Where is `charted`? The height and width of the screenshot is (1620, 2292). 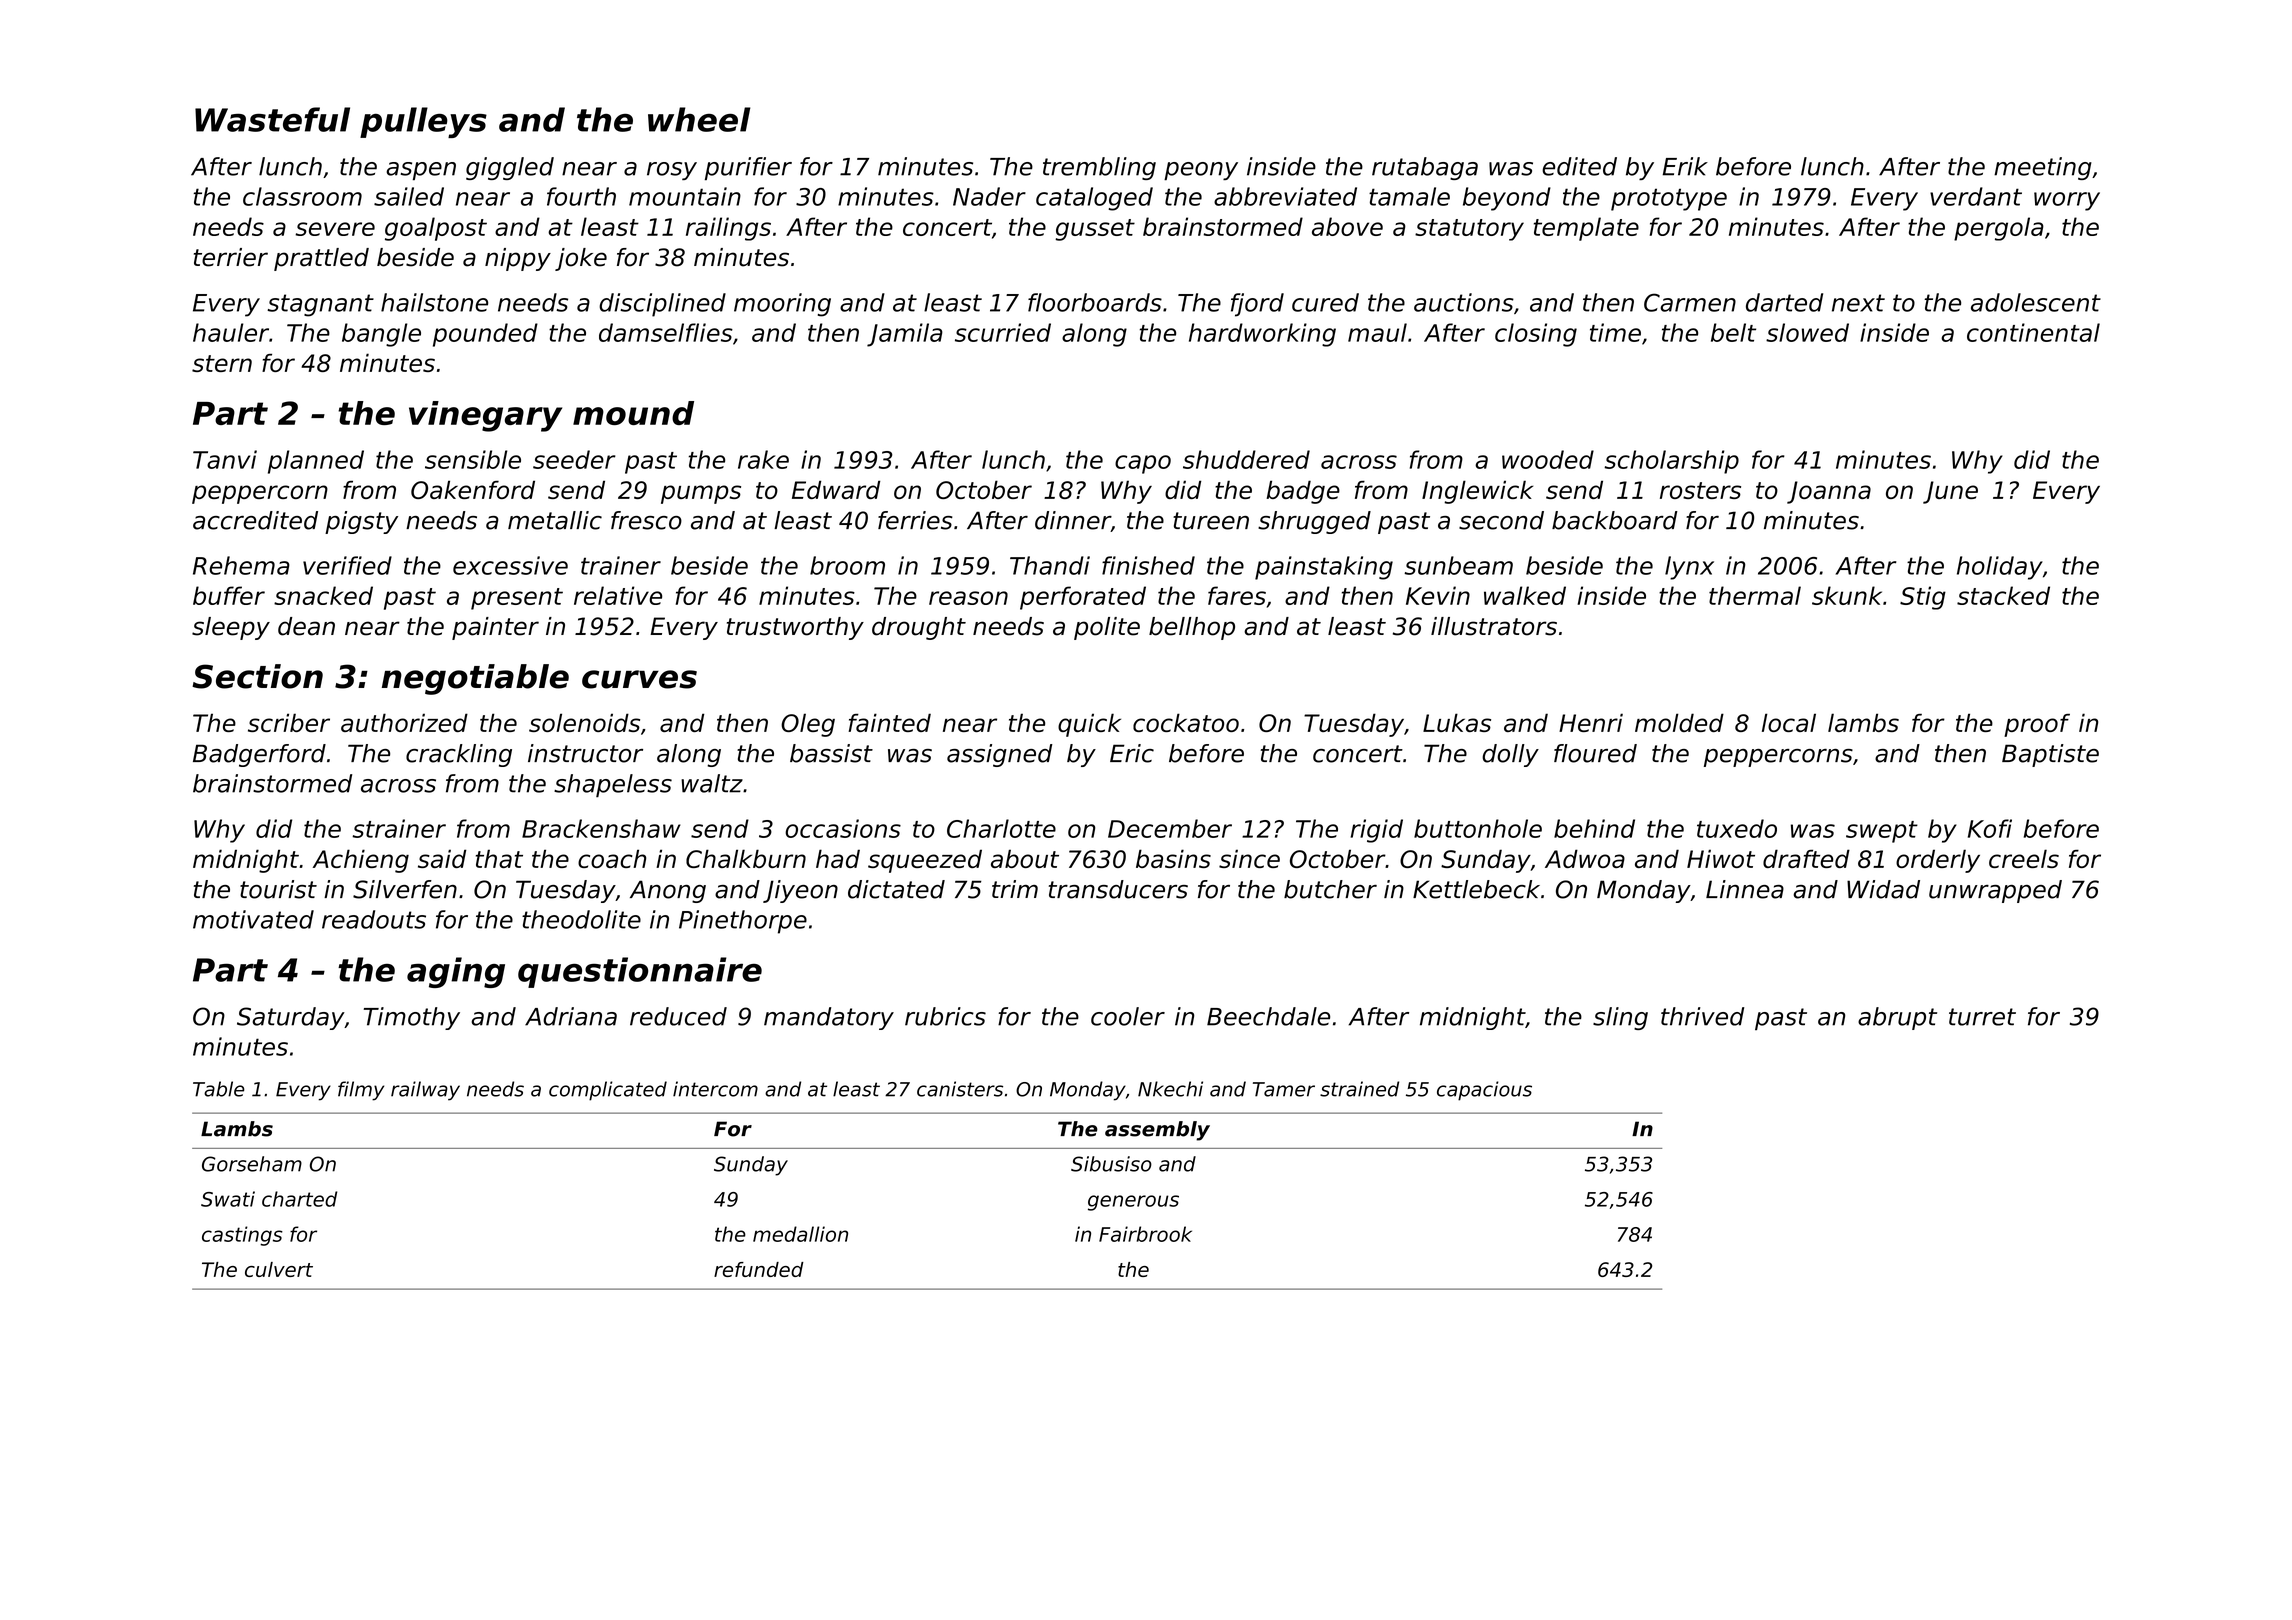 charted is located at coordinates (299, 1199).
